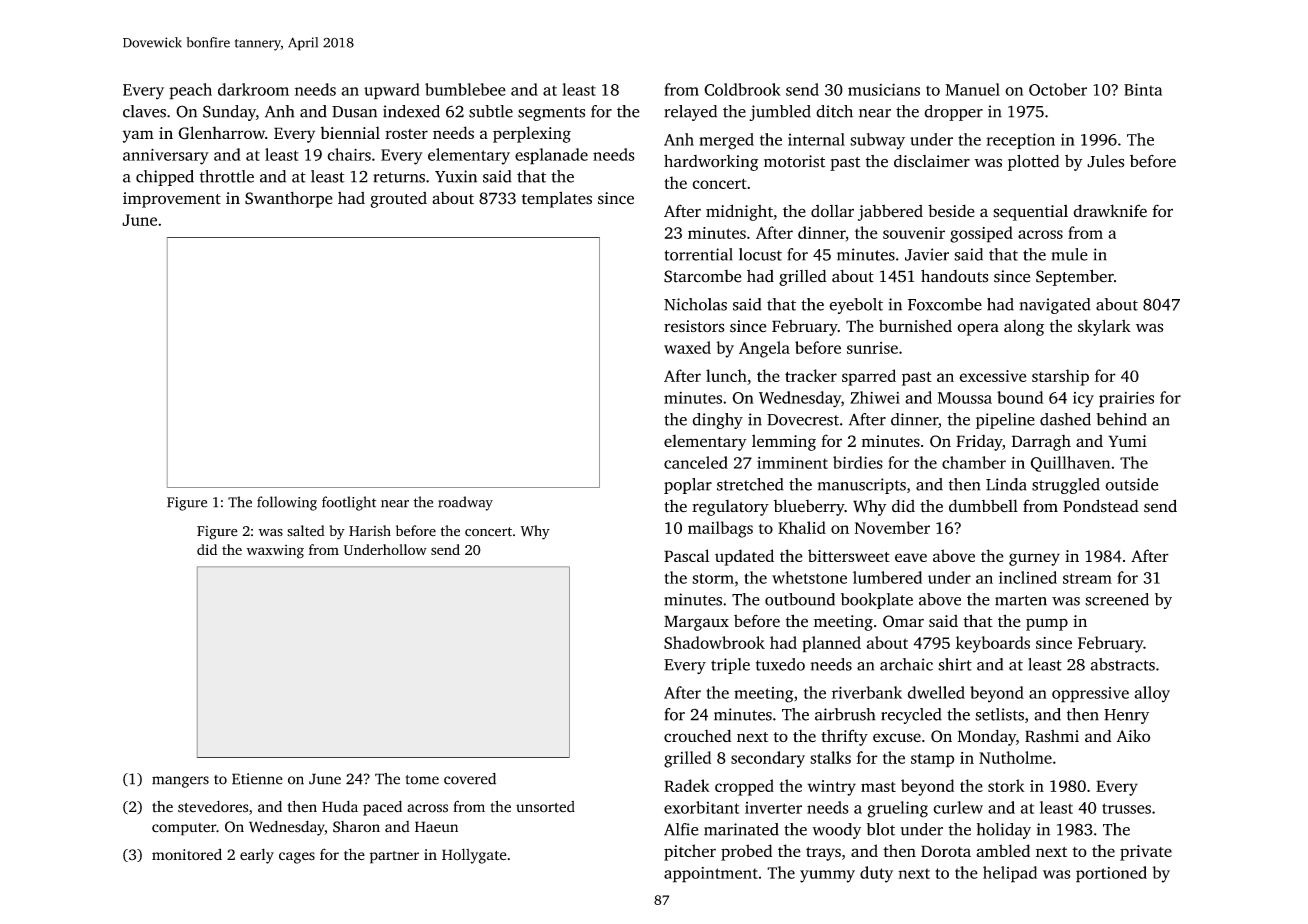  What do you see at coordinates (257, 856) in the document?
I see `early` at bounding box center [257, 856].
